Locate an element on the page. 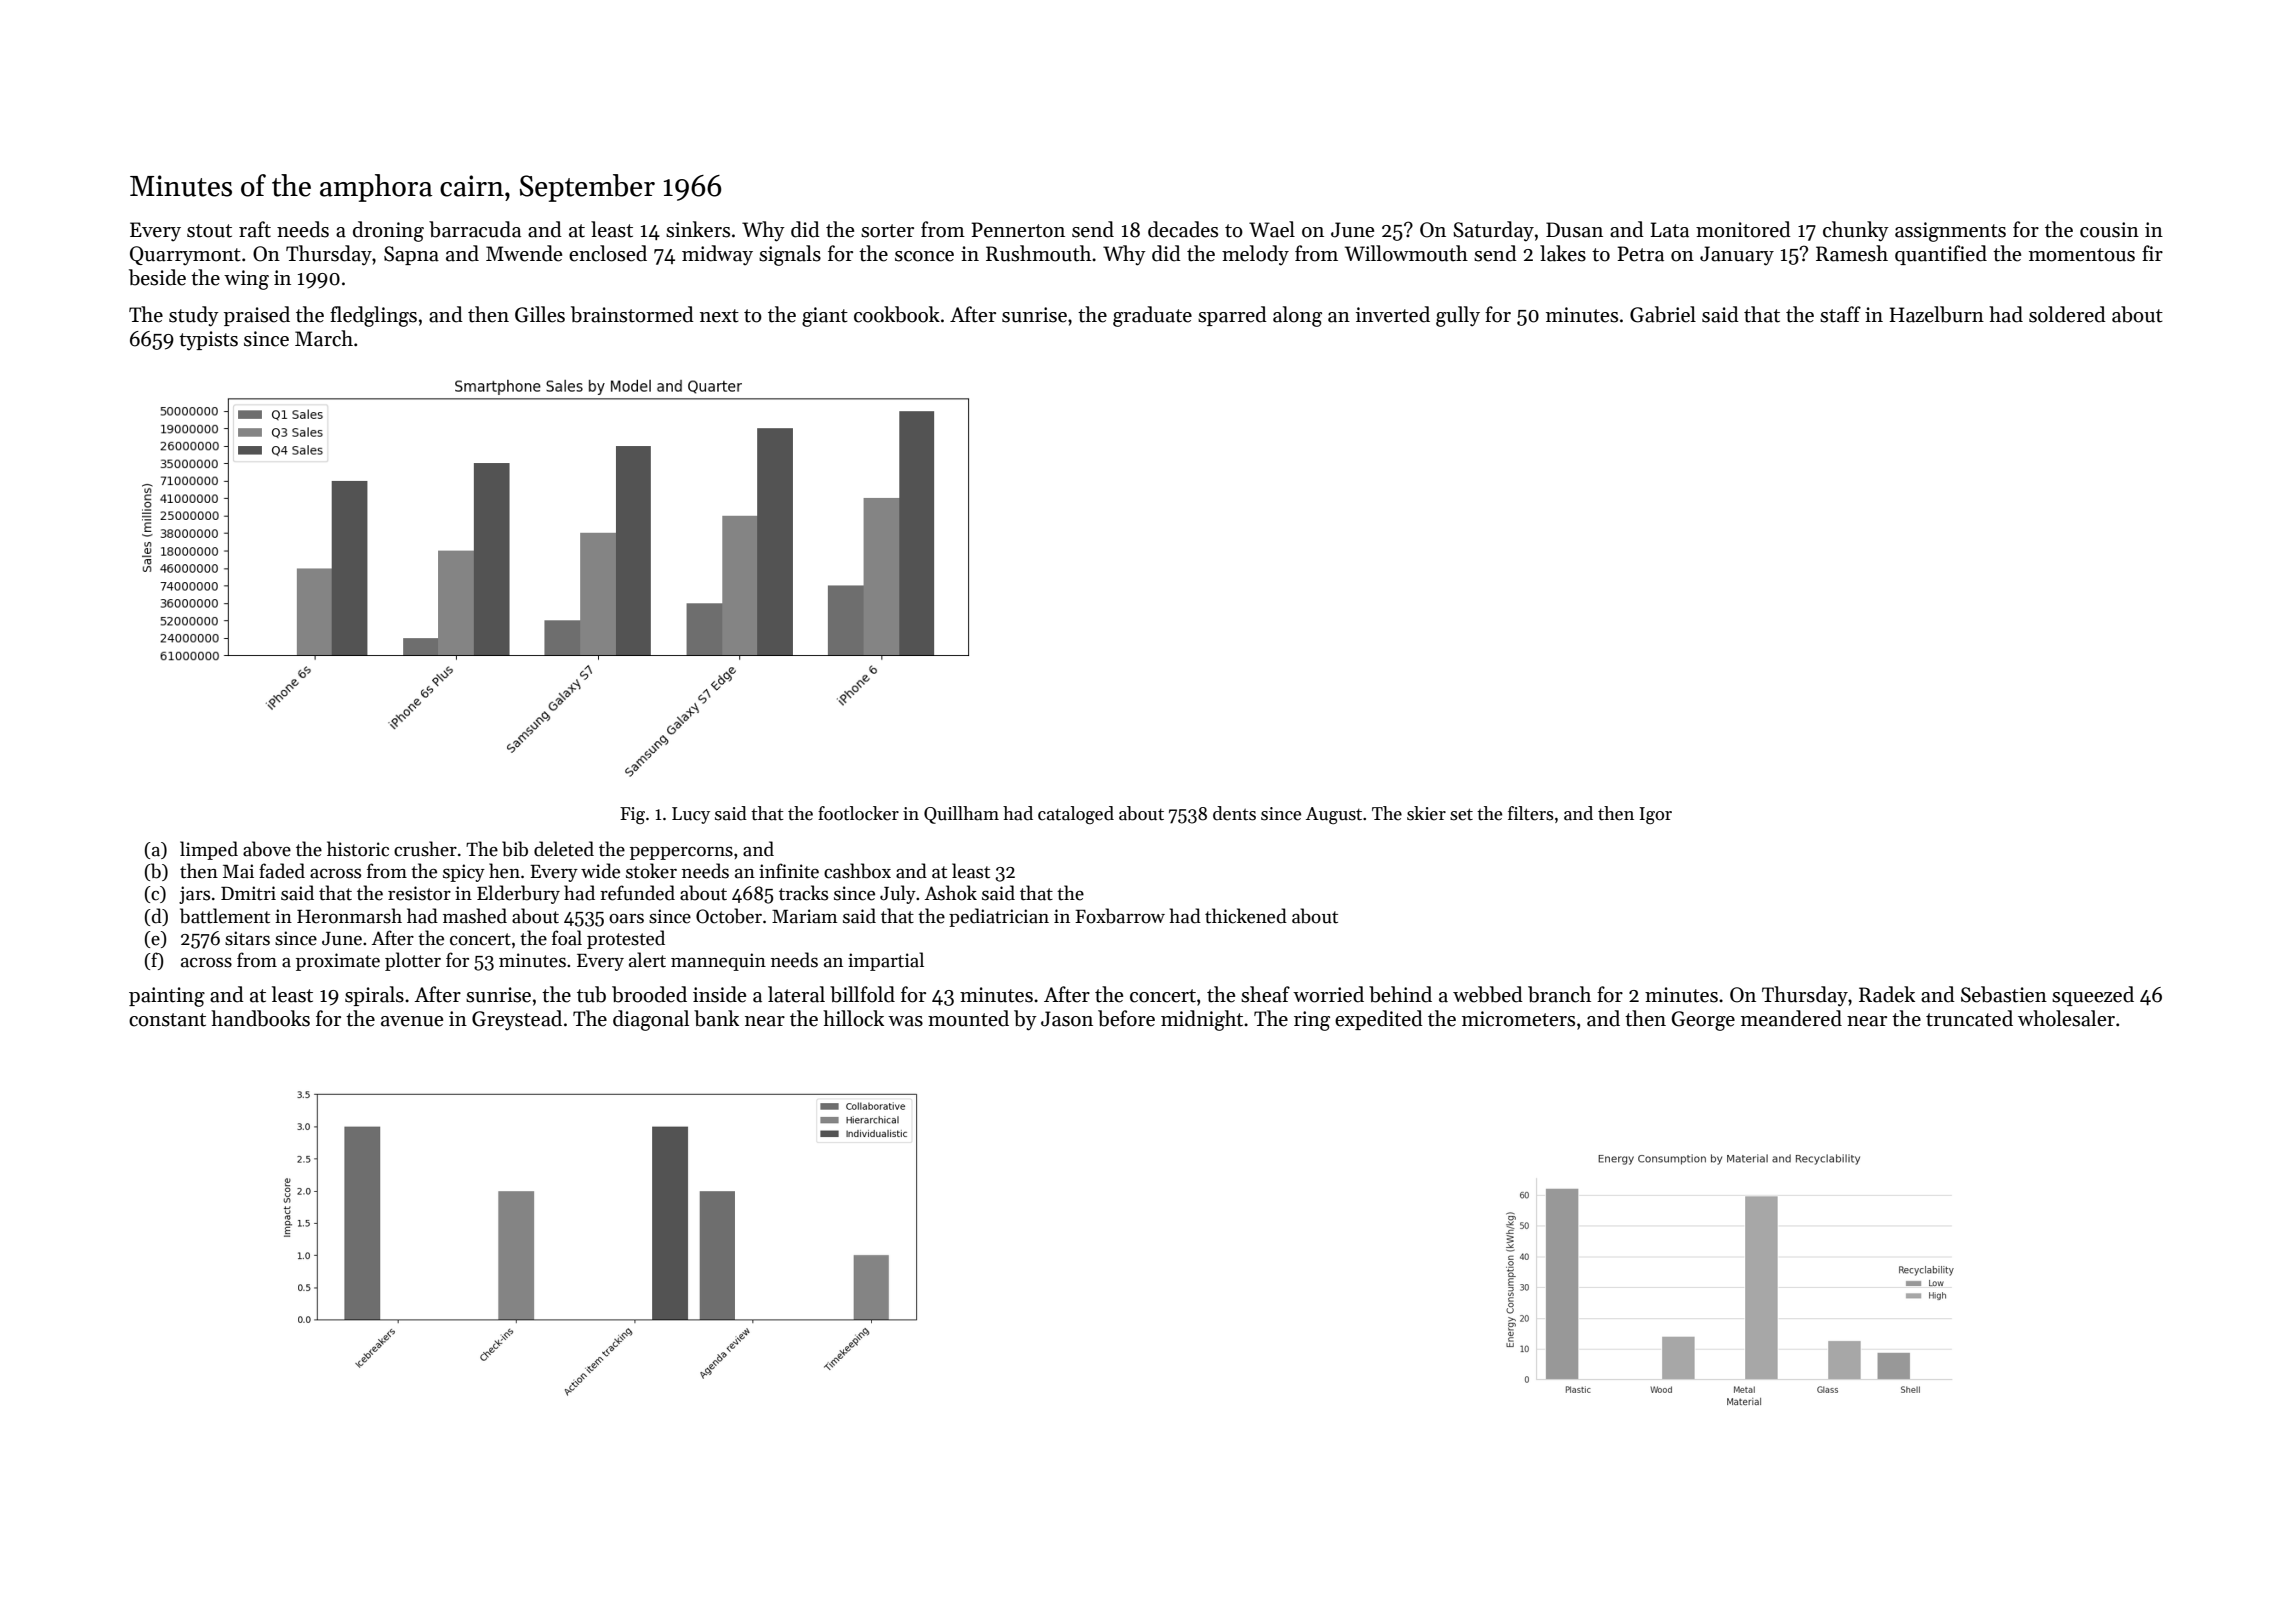 This image has width=2292, height=1620. typists is located at coordinates (208, 341).
